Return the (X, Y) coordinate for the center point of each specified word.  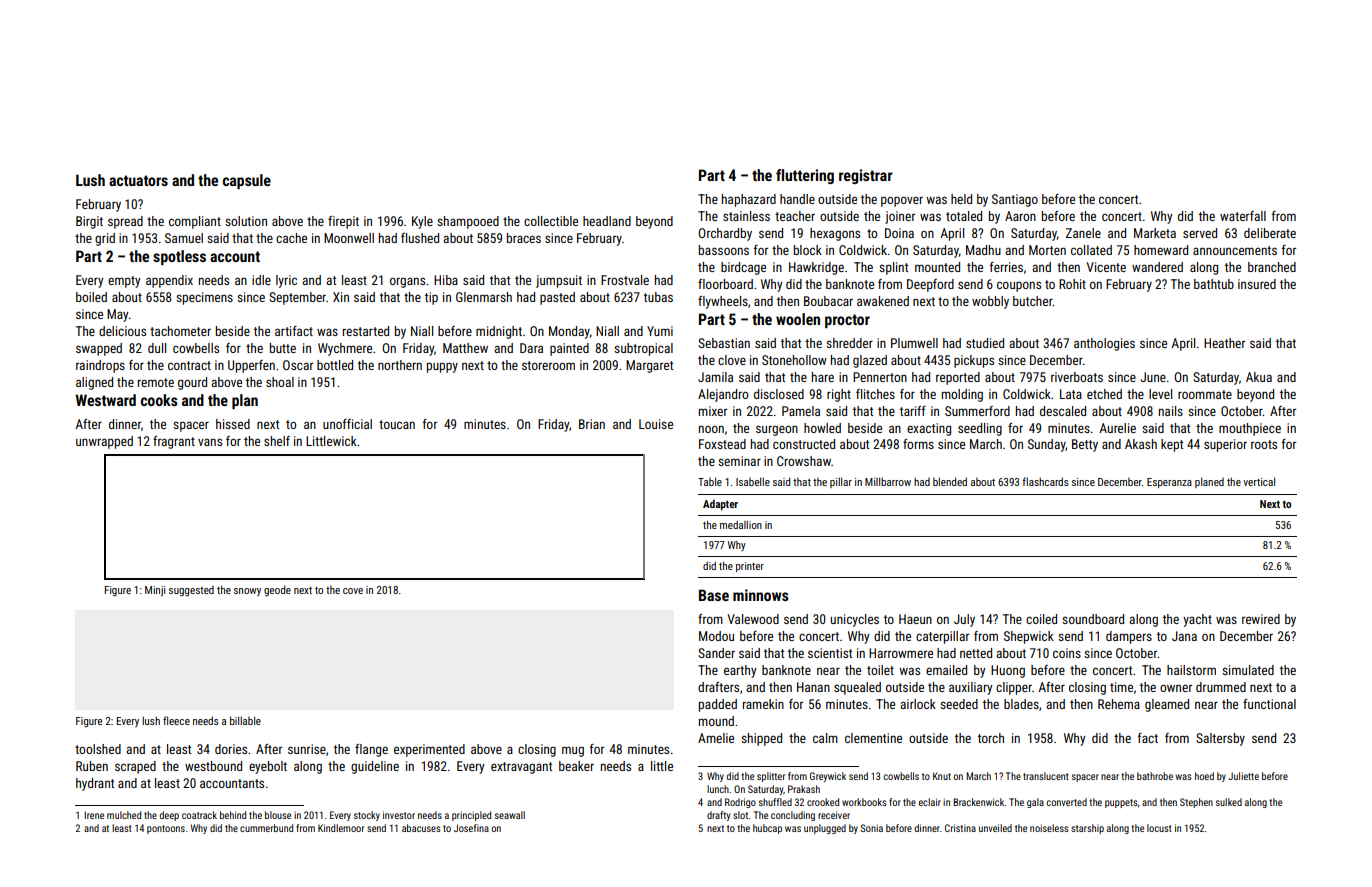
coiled (1041, 619)
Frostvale (625, 280)
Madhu (983, 250)
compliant (195, 222)
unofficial (347, 424)
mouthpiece (1250, 429)
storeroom (548, 365)
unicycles (855, 620)
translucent (1046, 776)
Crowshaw (804, 461)
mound (716, 721)
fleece (176, 720)
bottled (335, 365)
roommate (1205, 394)
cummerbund (266, 828)
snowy (247, 592)
